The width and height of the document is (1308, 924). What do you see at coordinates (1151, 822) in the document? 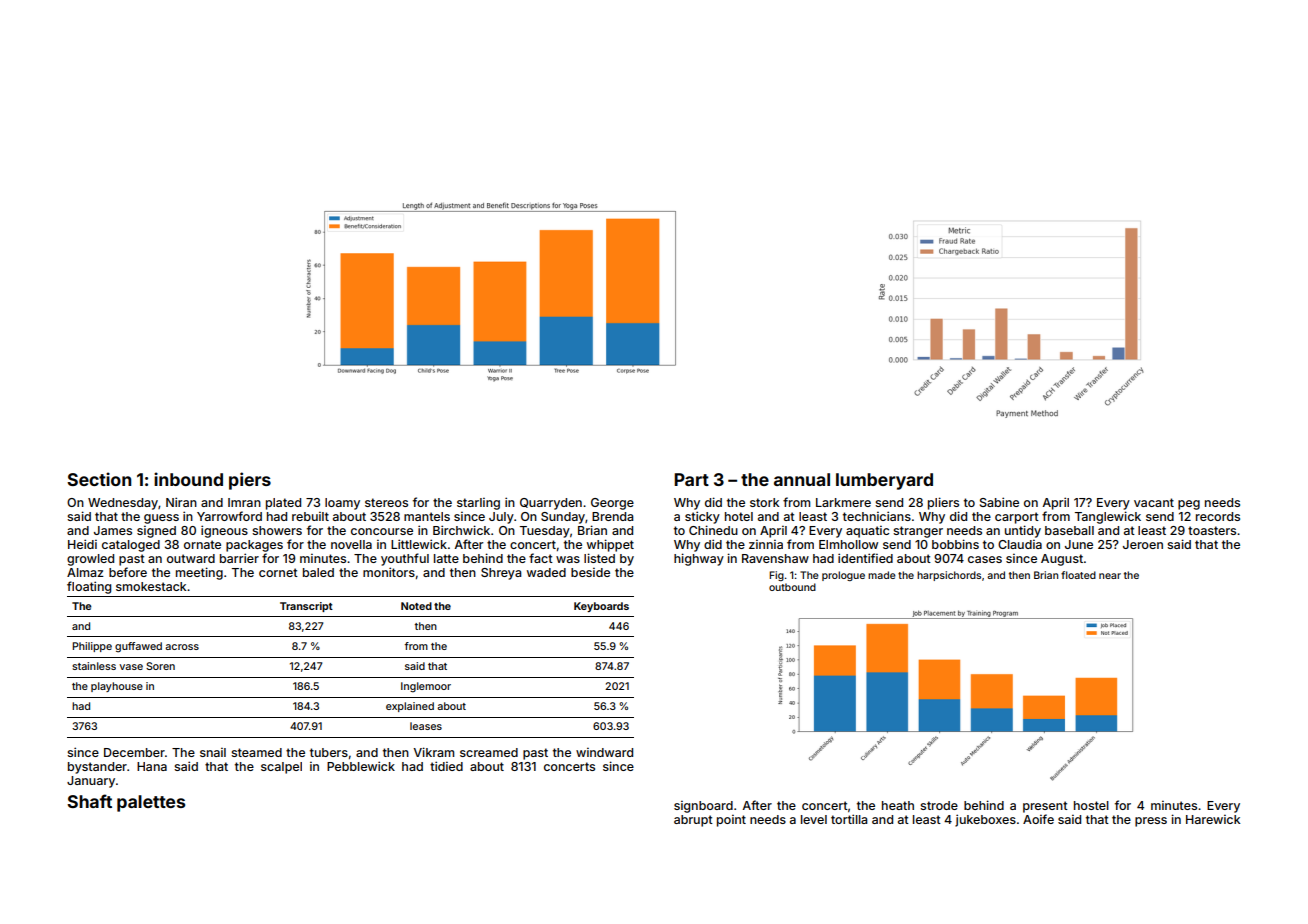
I see `press` at bounding box center [1151, 822].
